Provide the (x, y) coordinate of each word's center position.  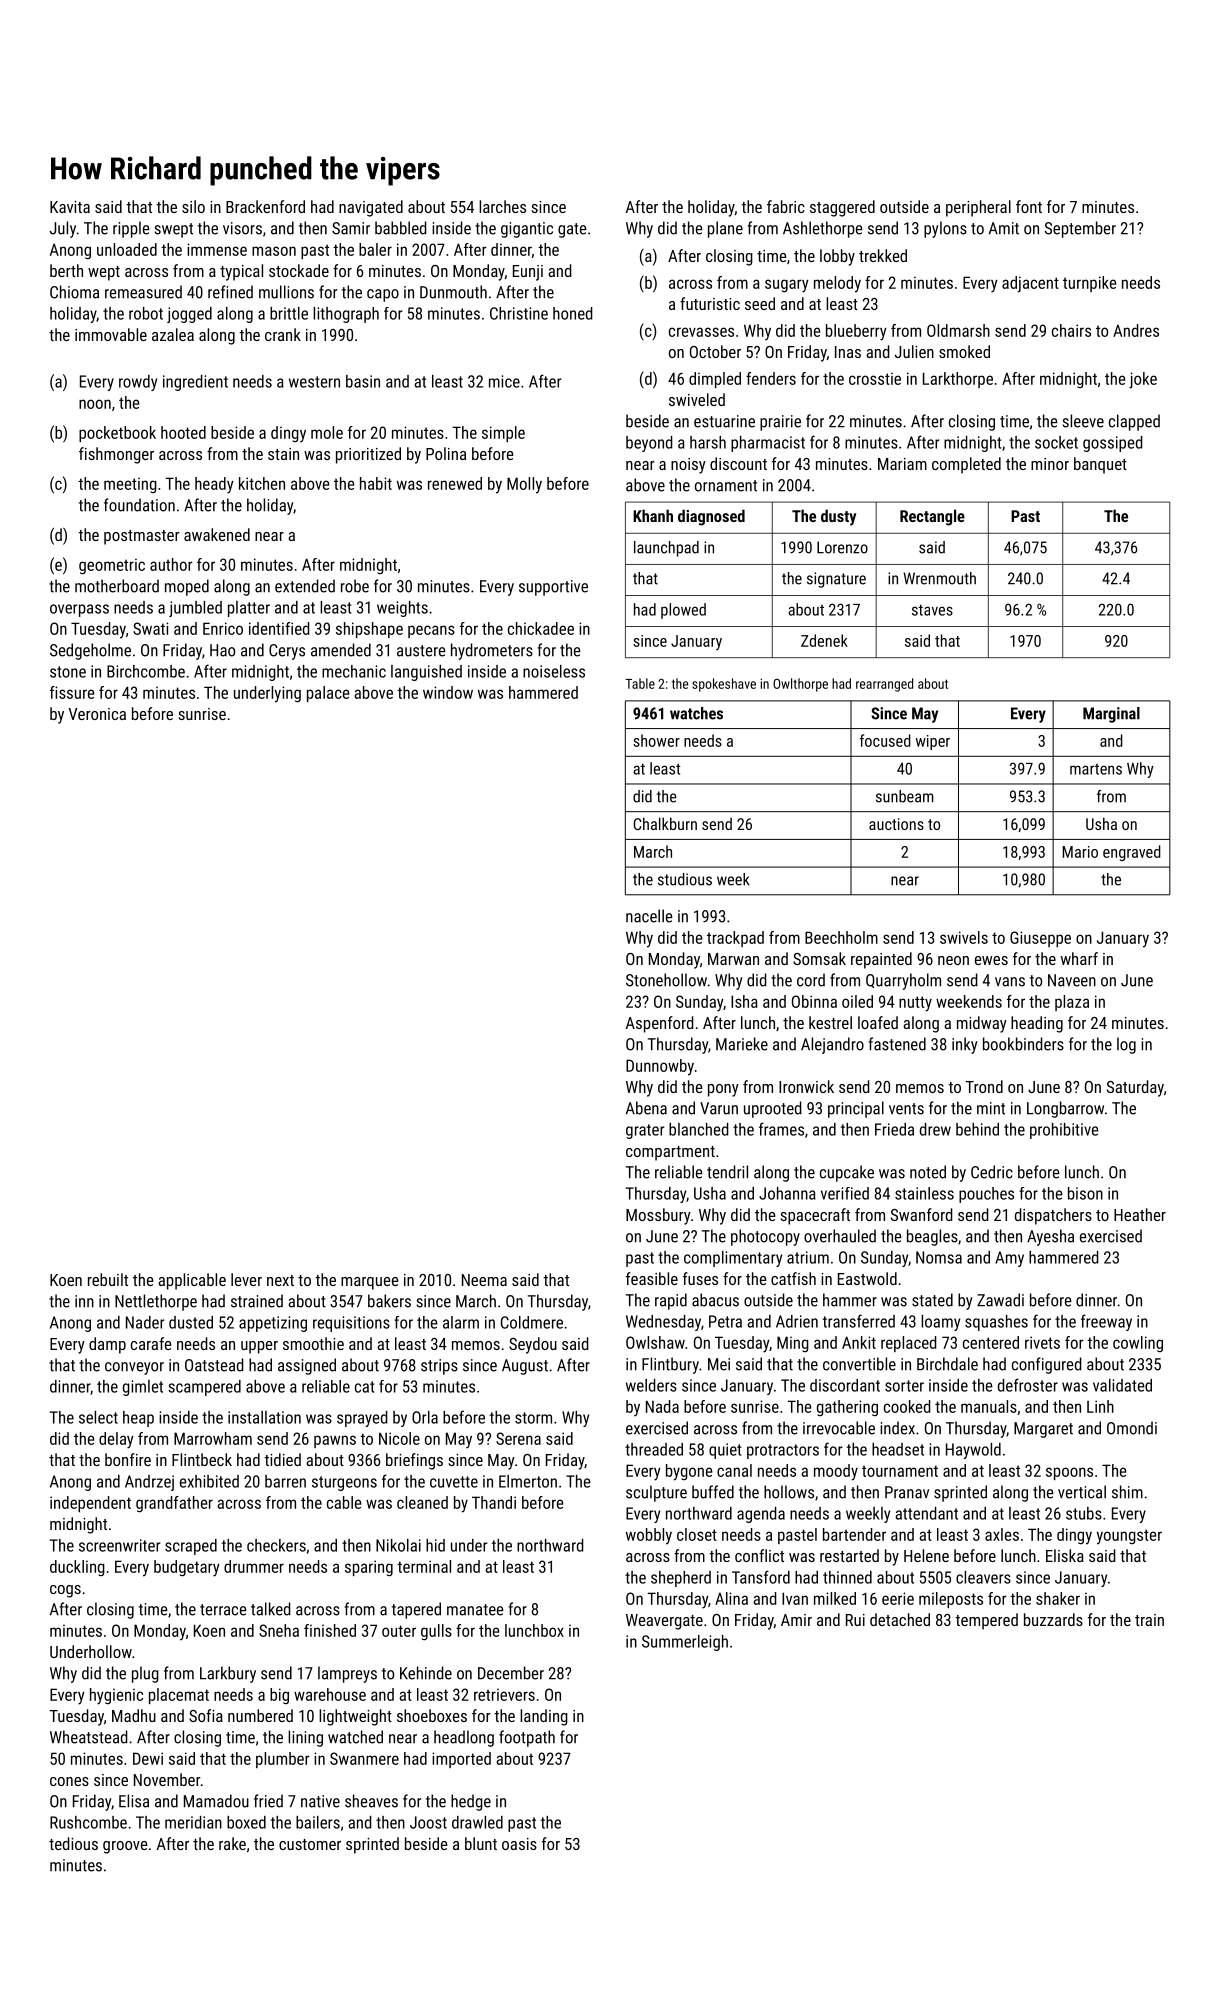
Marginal (1111, 715)
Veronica (97, 714)
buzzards (1053, 1619)
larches (502, 206)
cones (69, 1781)
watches (696, 713)
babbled (401, 228)
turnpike (1090, 284)
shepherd (681, 1579)
